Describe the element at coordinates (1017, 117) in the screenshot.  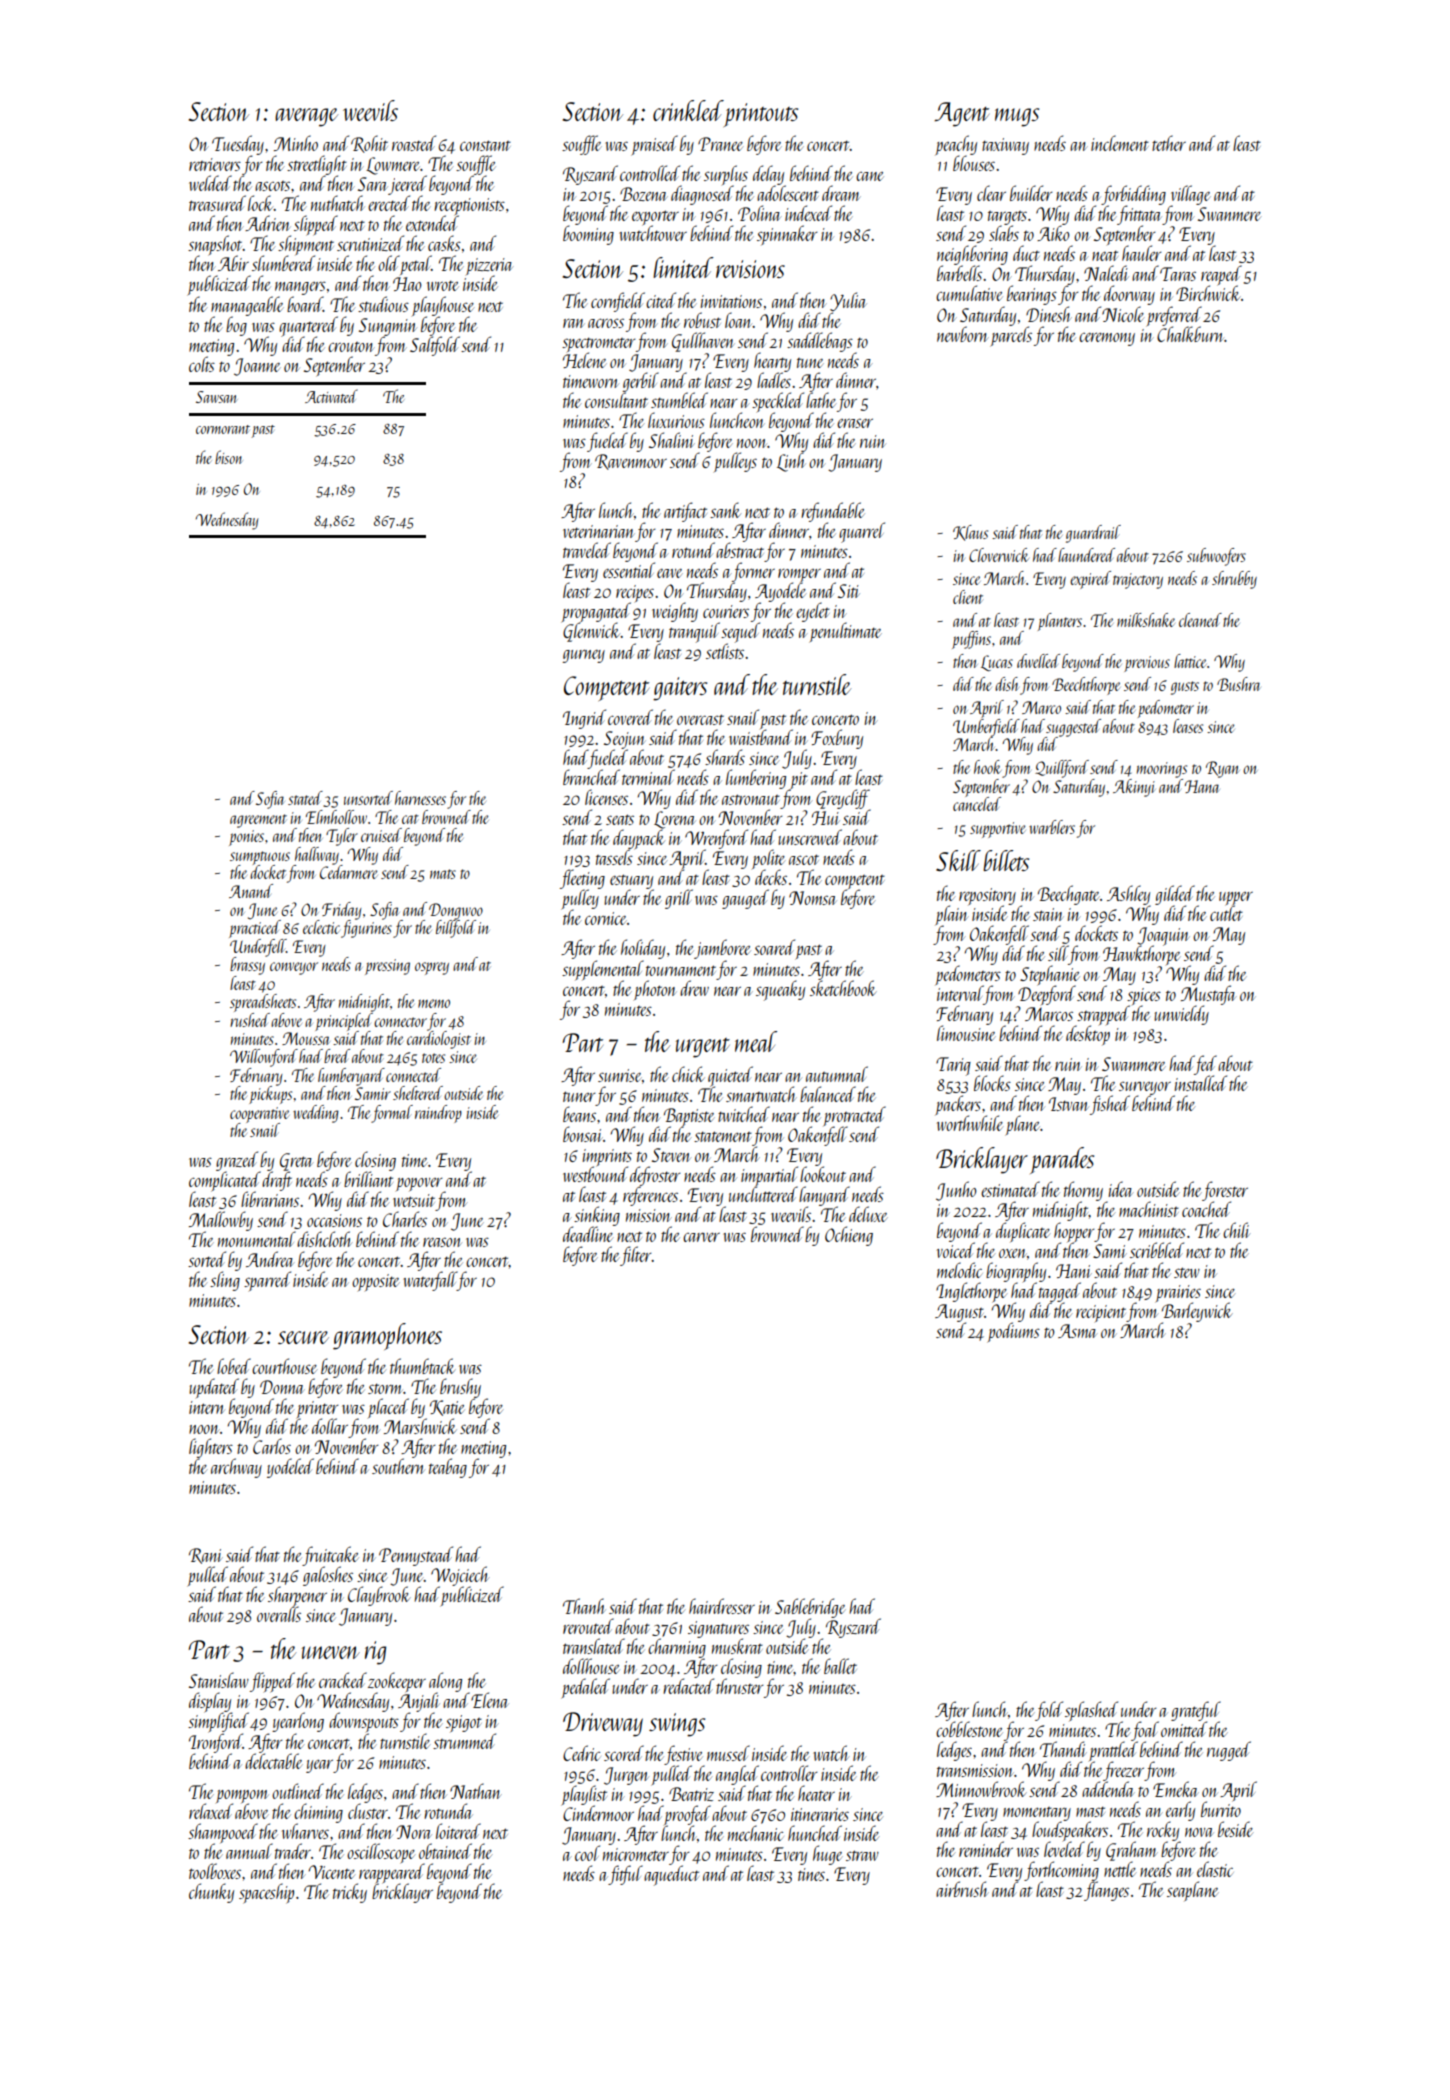
I see `mugs` at that location.
